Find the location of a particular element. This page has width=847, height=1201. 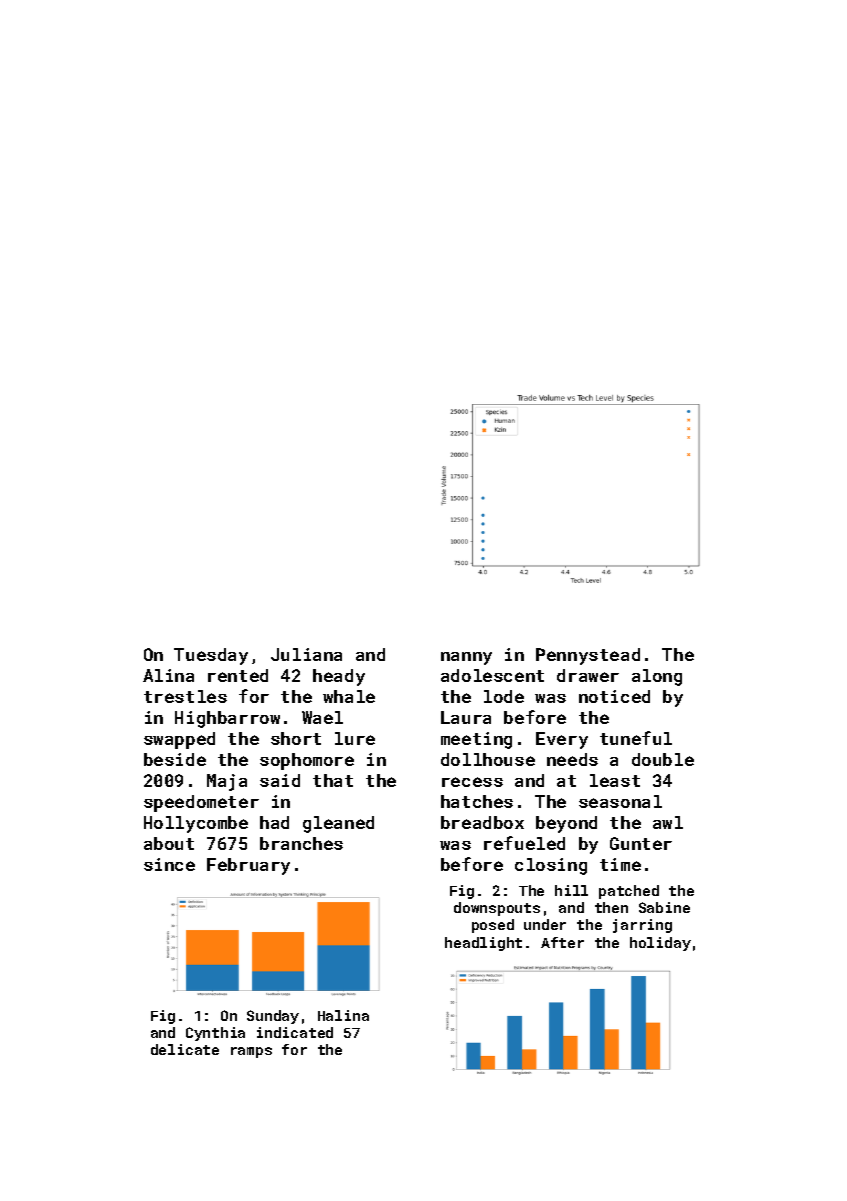

meeting is located at coordinates (476, 740).
